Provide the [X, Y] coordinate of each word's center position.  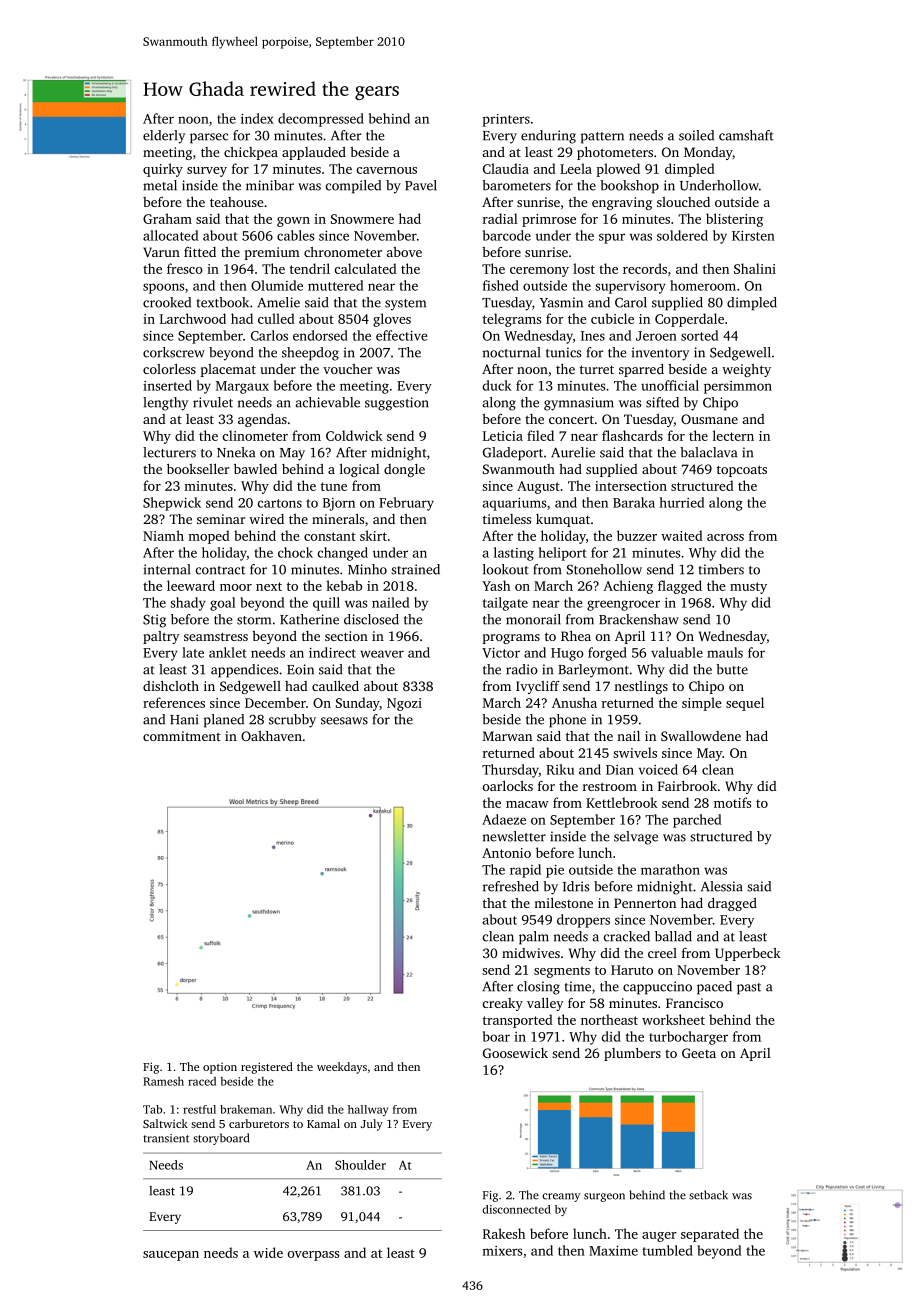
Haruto [632, 970]
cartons [280, 503]
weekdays [342, 1068]
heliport [562, 554]
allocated [170, 235]
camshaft [746, 135]
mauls [725, 652]
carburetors [259, 1123]
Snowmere [362, 219]
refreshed [511, 886]
